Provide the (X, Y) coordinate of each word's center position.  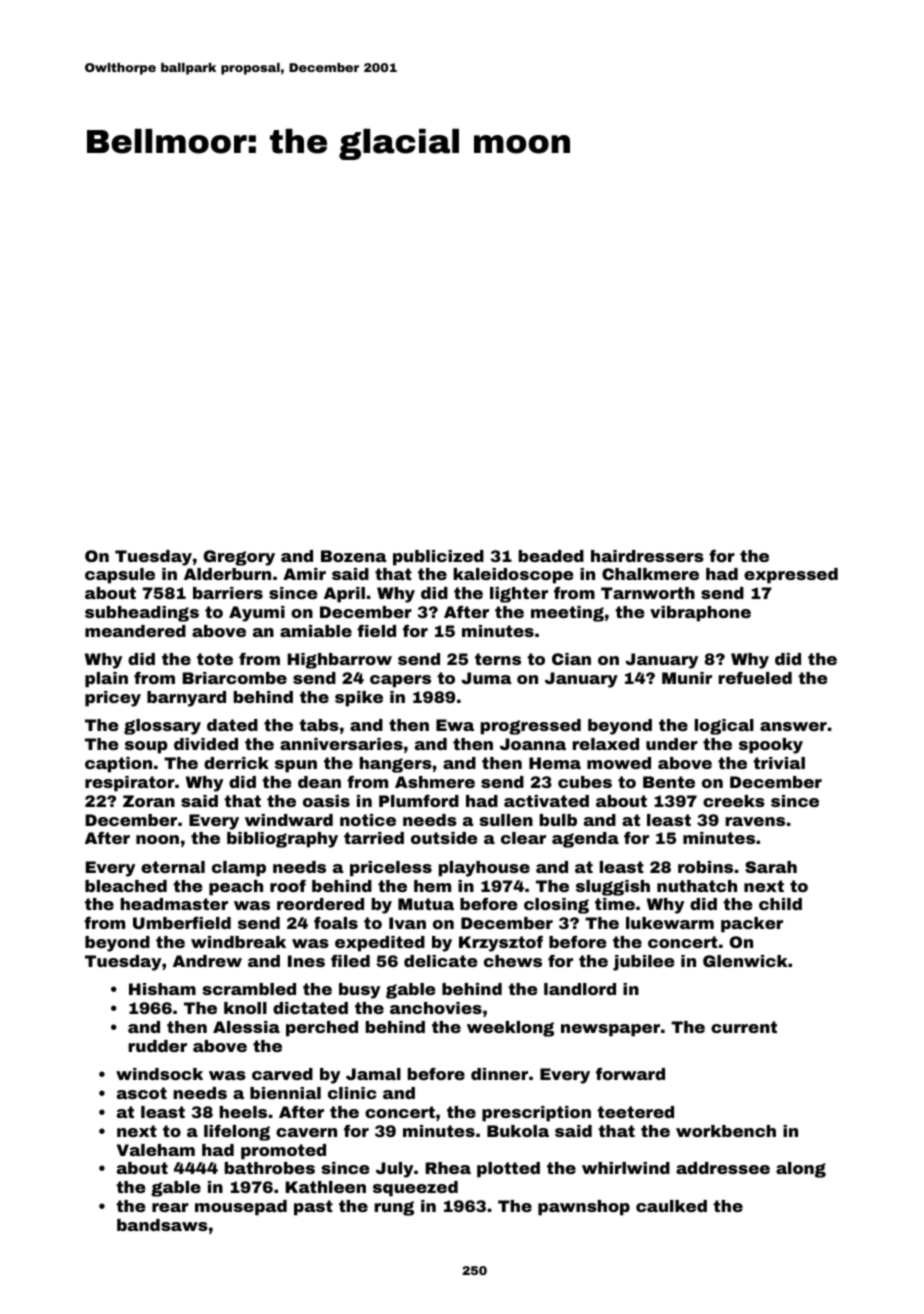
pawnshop (584, 1208)
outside (444, 838)
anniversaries (341, 744)
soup (146, 747)
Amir (304, 574)
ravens (755, 821)
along (801, 1170)
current (744, 1027)
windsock (159, 1074)
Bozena (354, 556)
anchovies (436, 1008)
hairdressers (647, 556)
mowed (619, 763)
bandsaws (162, 1225)
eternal (173, 867)
